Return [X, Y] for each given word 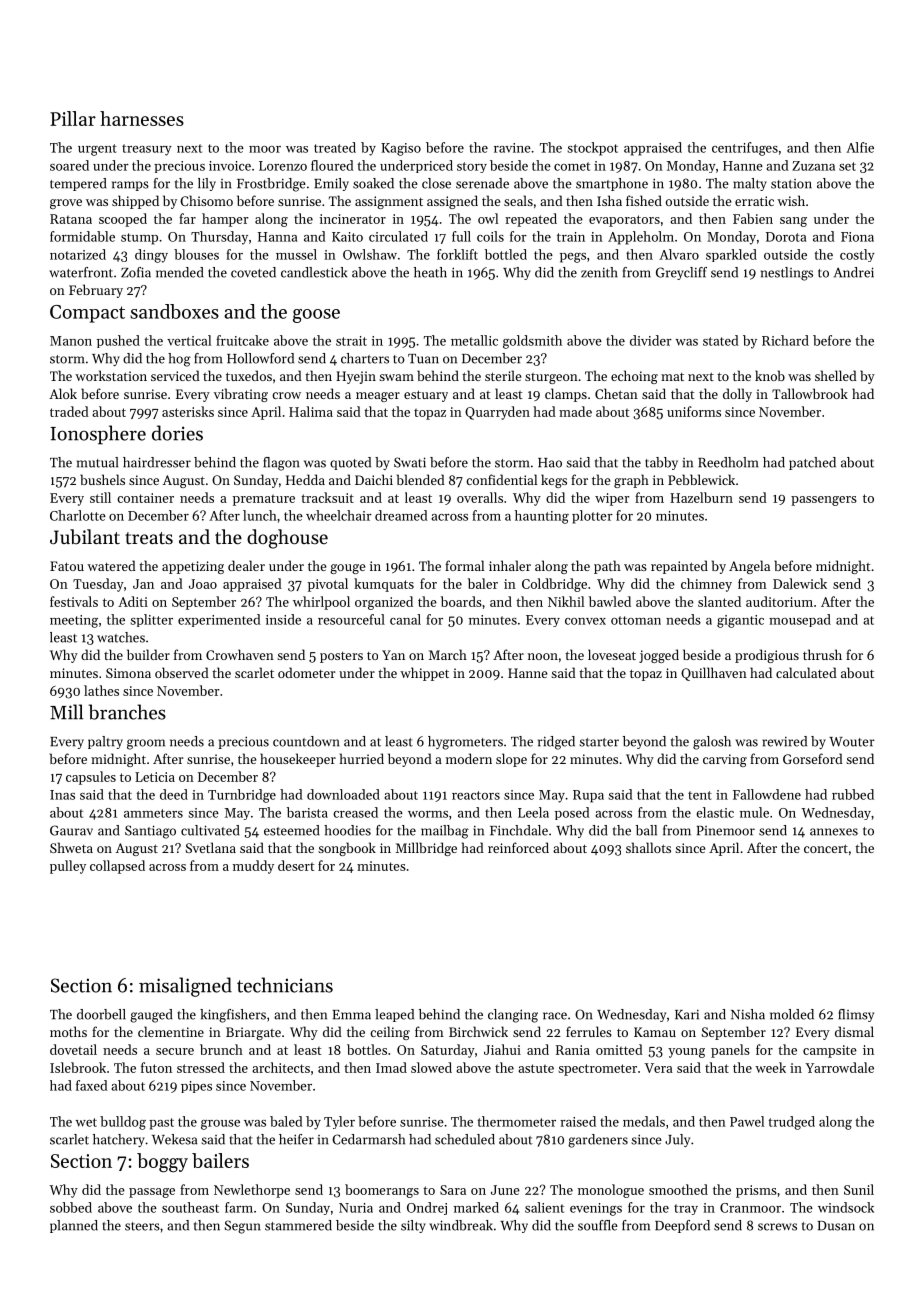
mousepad [800, 620]
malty [750, 184]
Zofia [136, 272]
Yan [393, 655]
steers [142, 1226]
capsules [91, 778]
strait [351, 341]
